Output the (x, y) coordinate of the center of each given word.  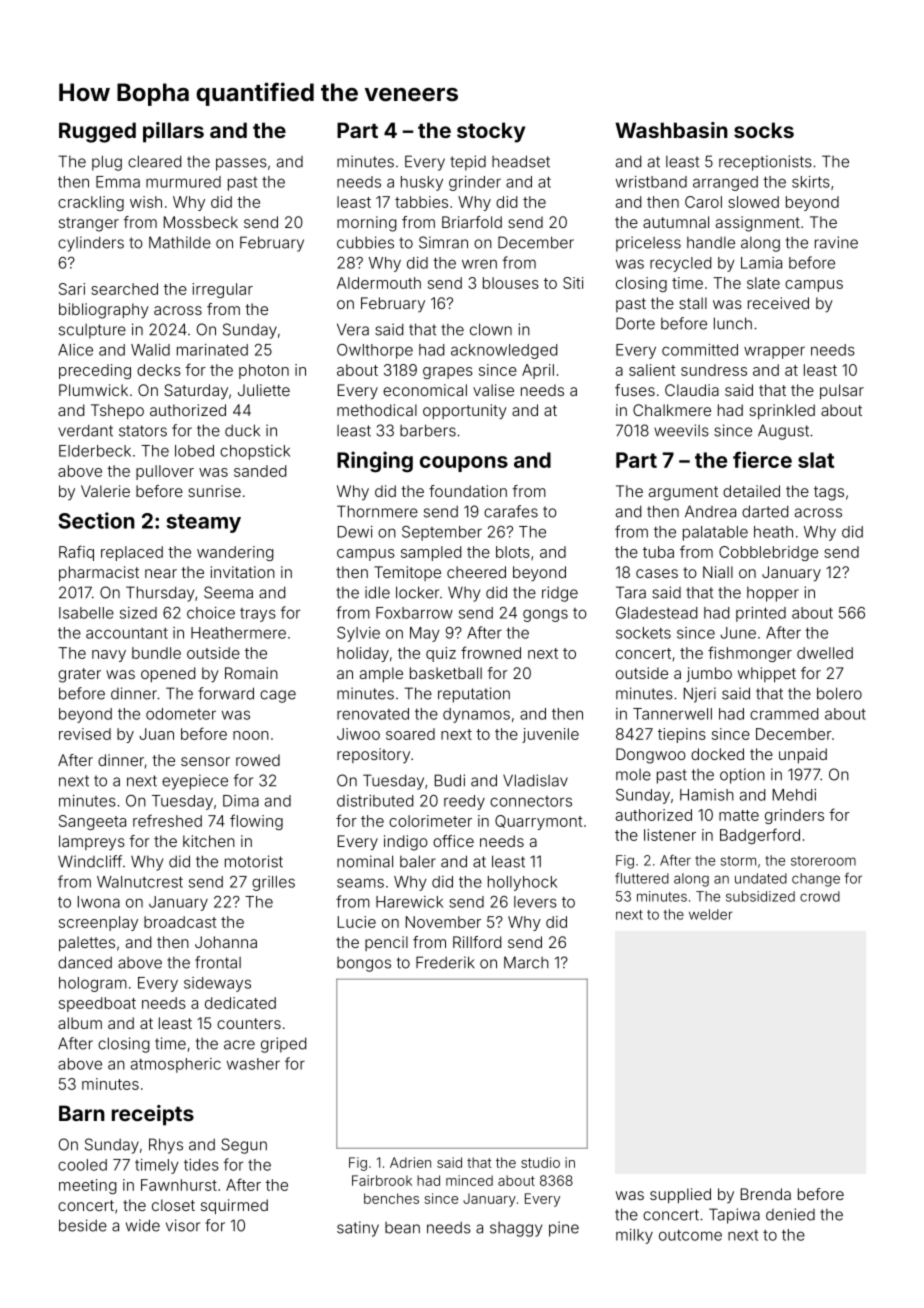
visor (183, 1225)
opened (168, 674)
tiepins (682, 735)
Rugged (97, 132)
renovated (373, 714)
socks (764, 130)
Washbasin (671, 130)
